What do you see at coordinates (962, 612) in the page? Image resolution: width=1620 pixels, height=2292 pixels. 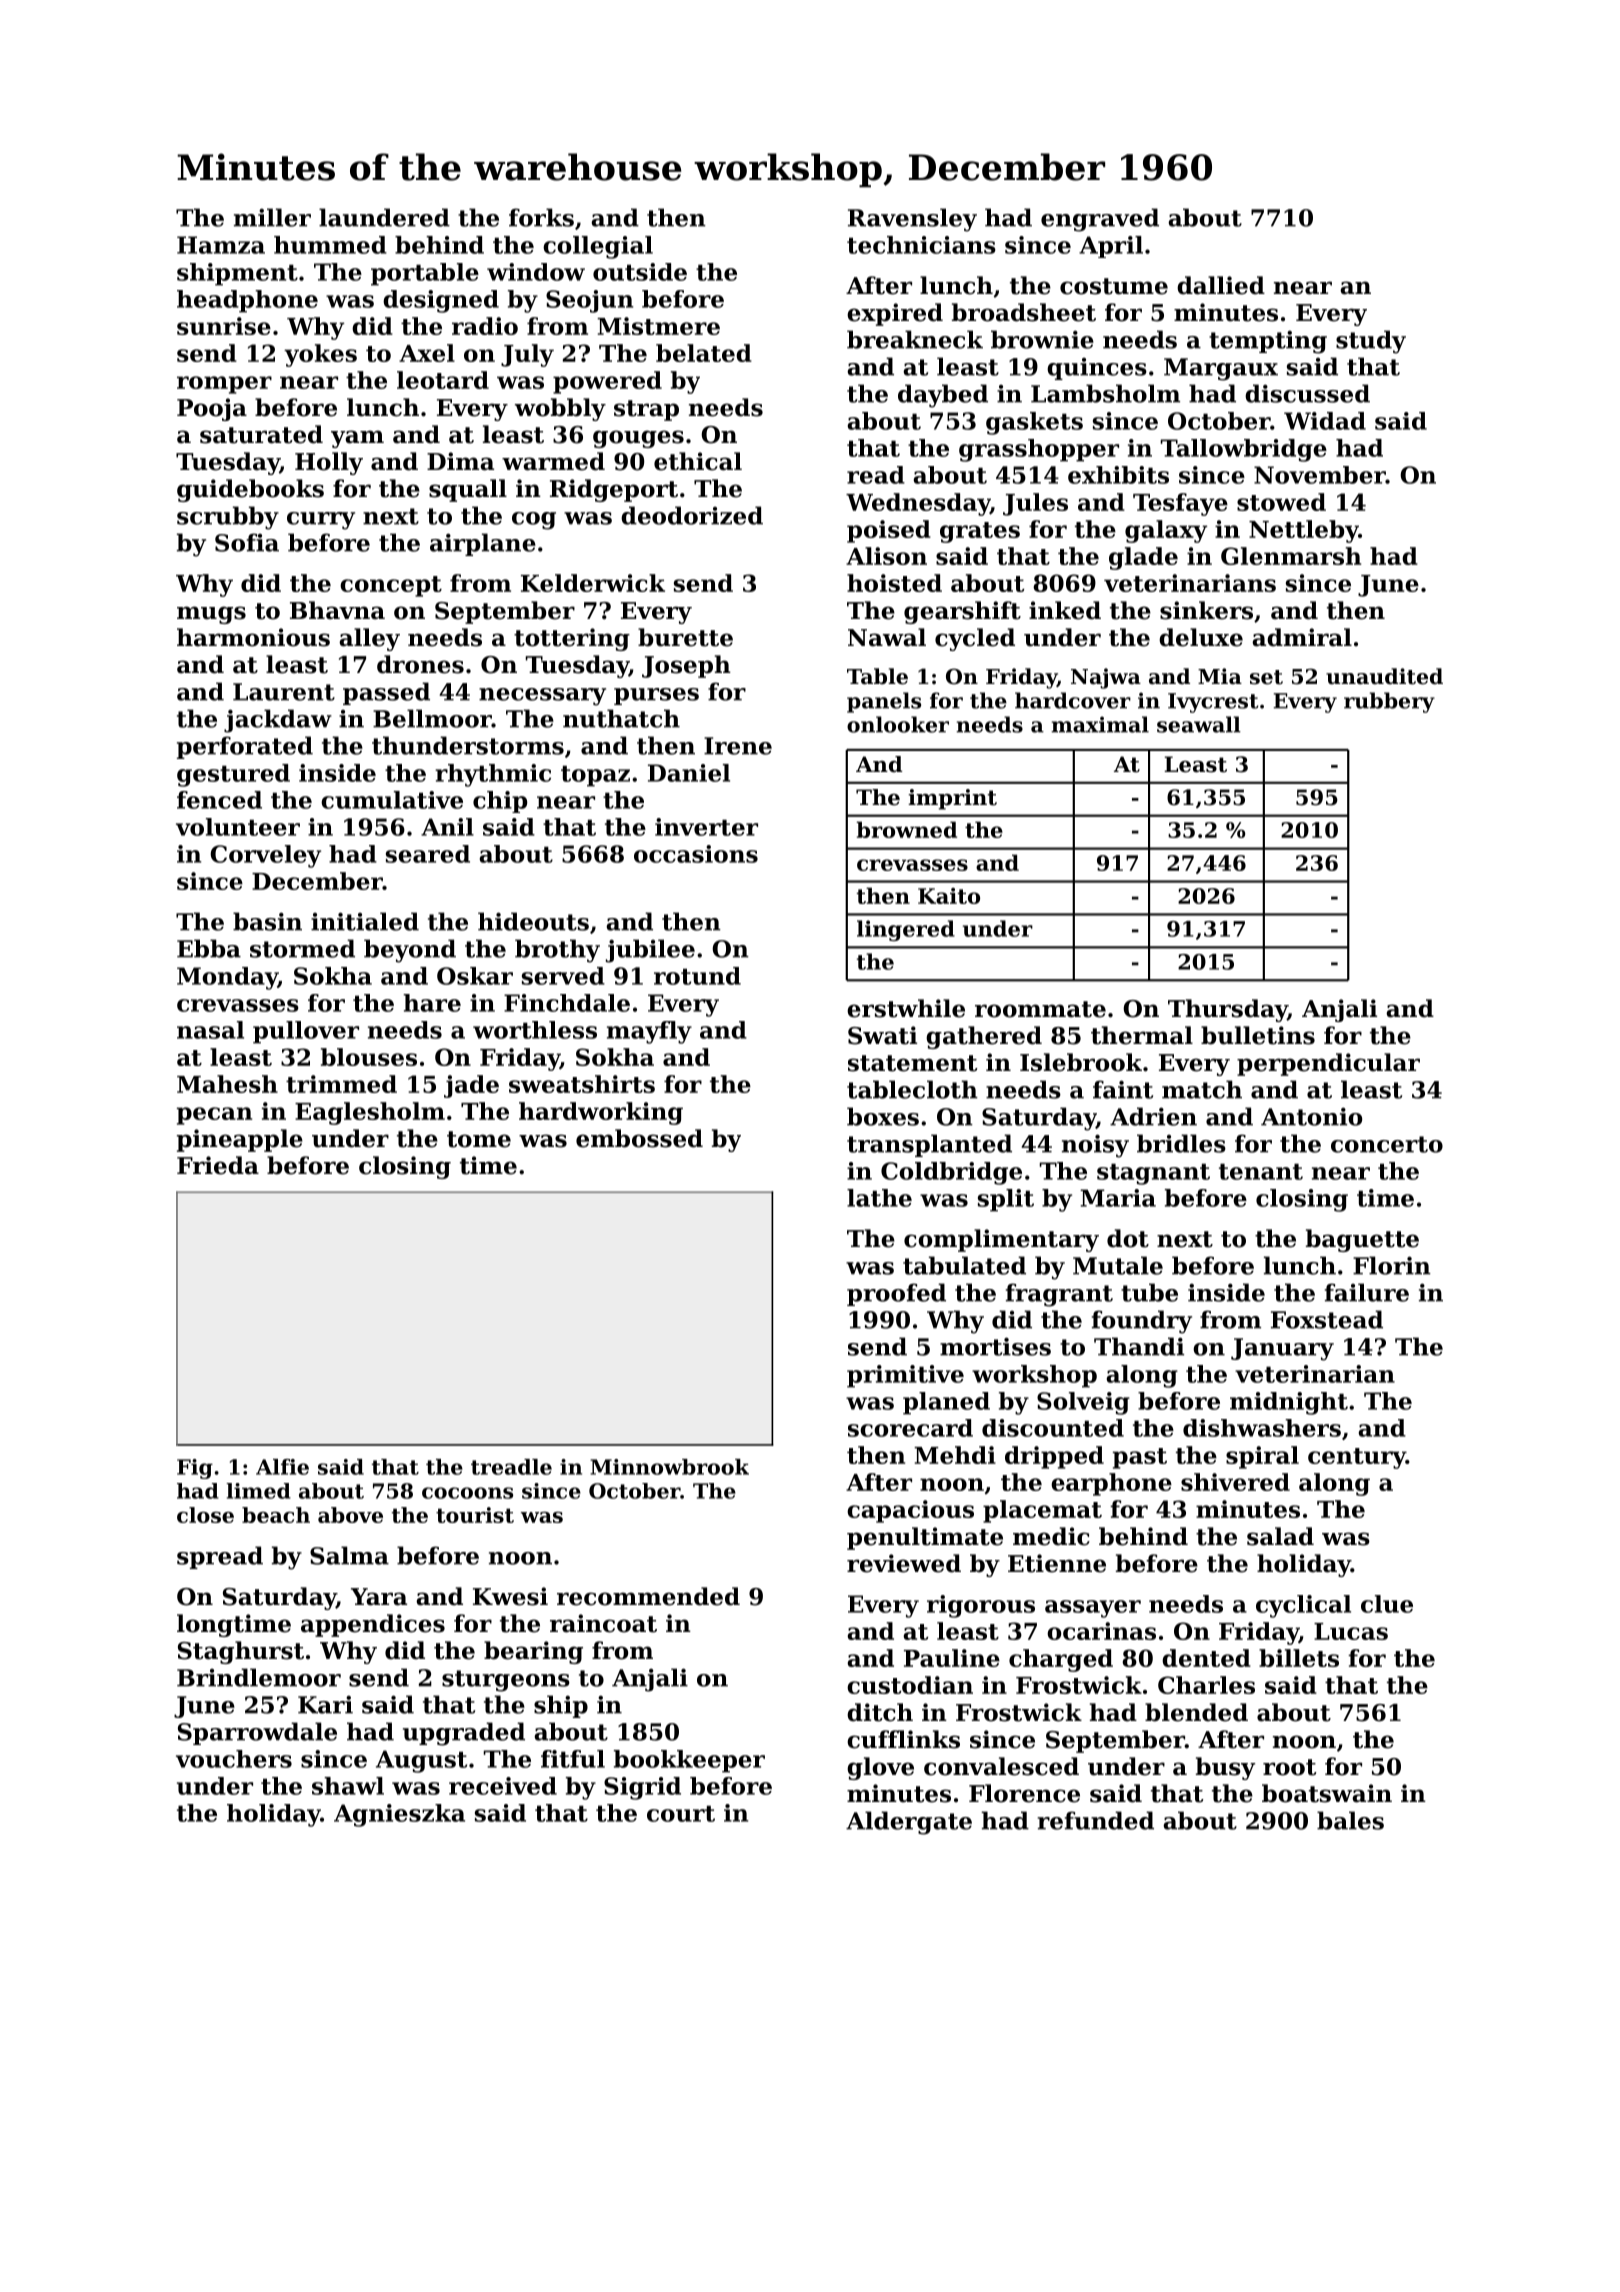 I see `gearshift` at bounding box center [962, 612].
